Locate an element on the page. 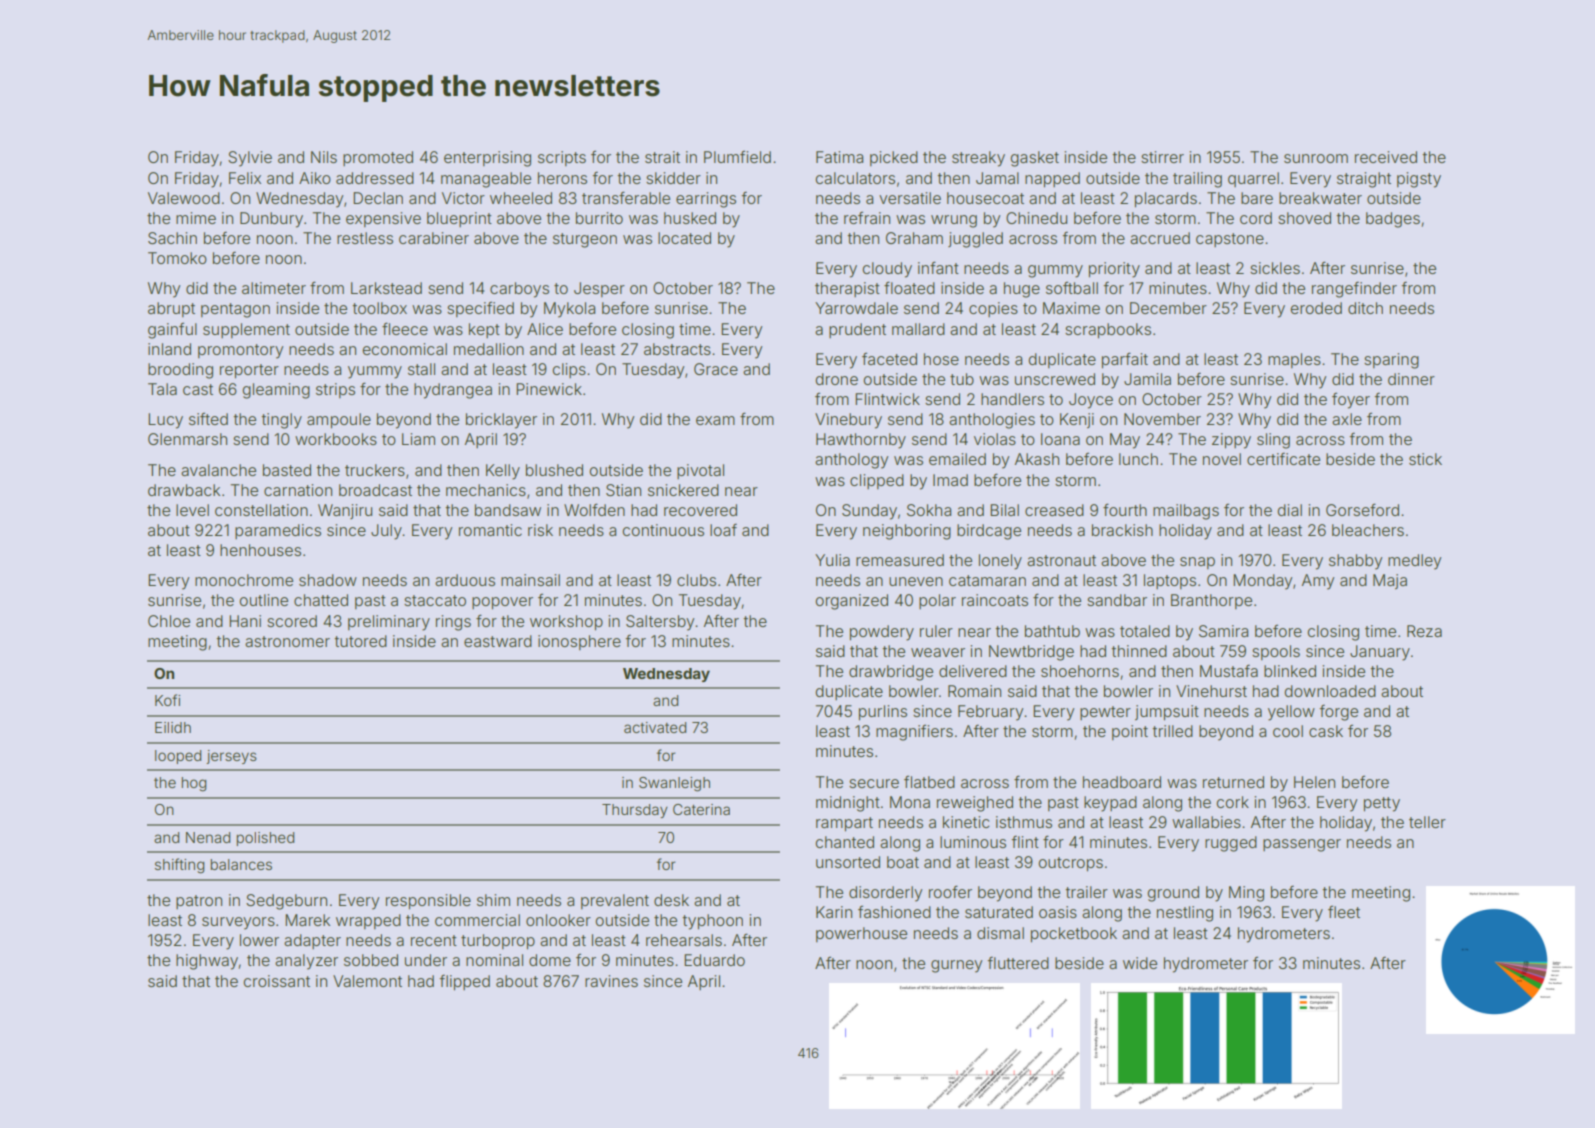  hog is located at coordinates (194, 784).
